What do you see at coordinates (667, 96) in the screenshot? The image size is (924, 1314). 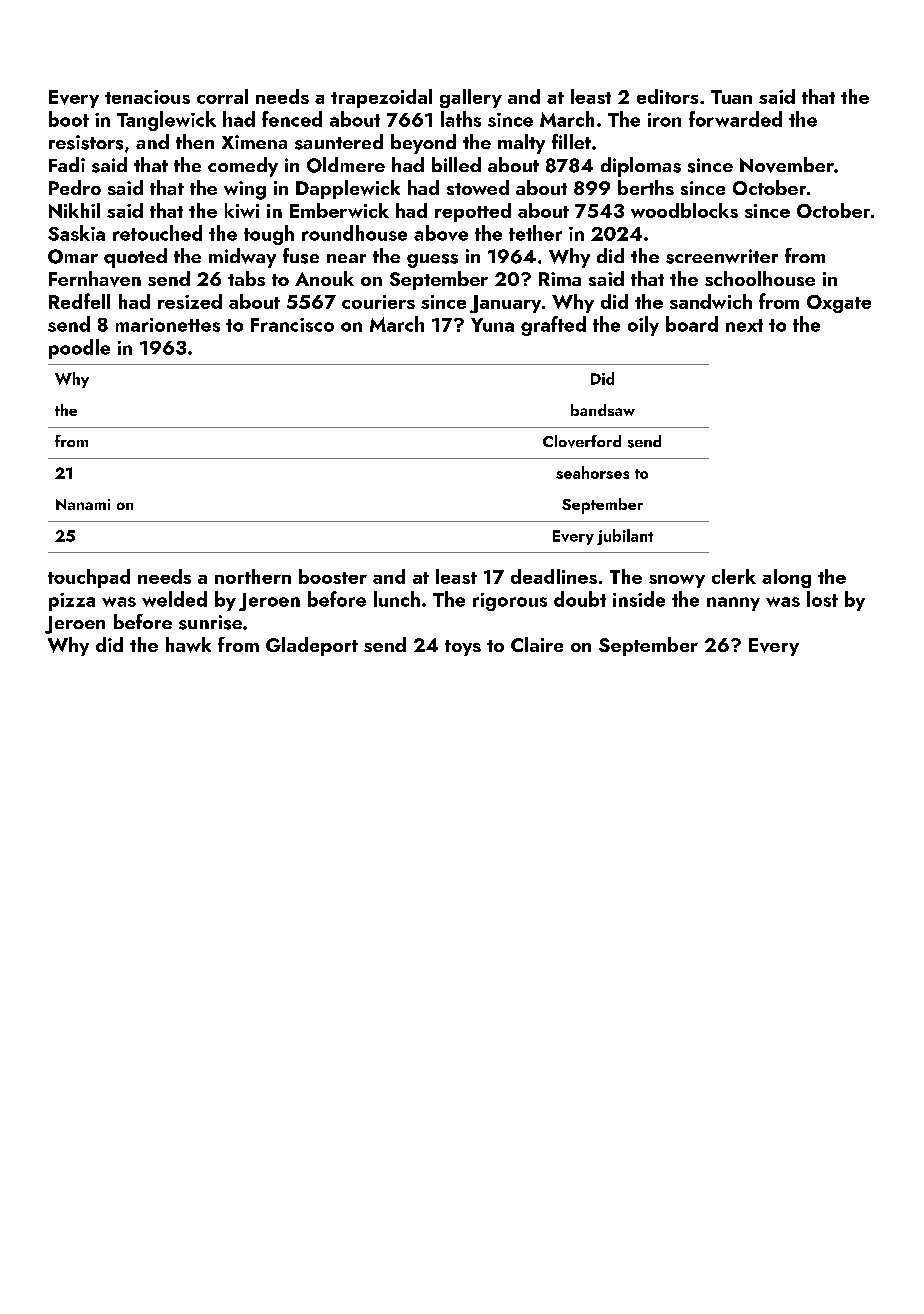 I see `editors` at bounding box center [667, 96].
